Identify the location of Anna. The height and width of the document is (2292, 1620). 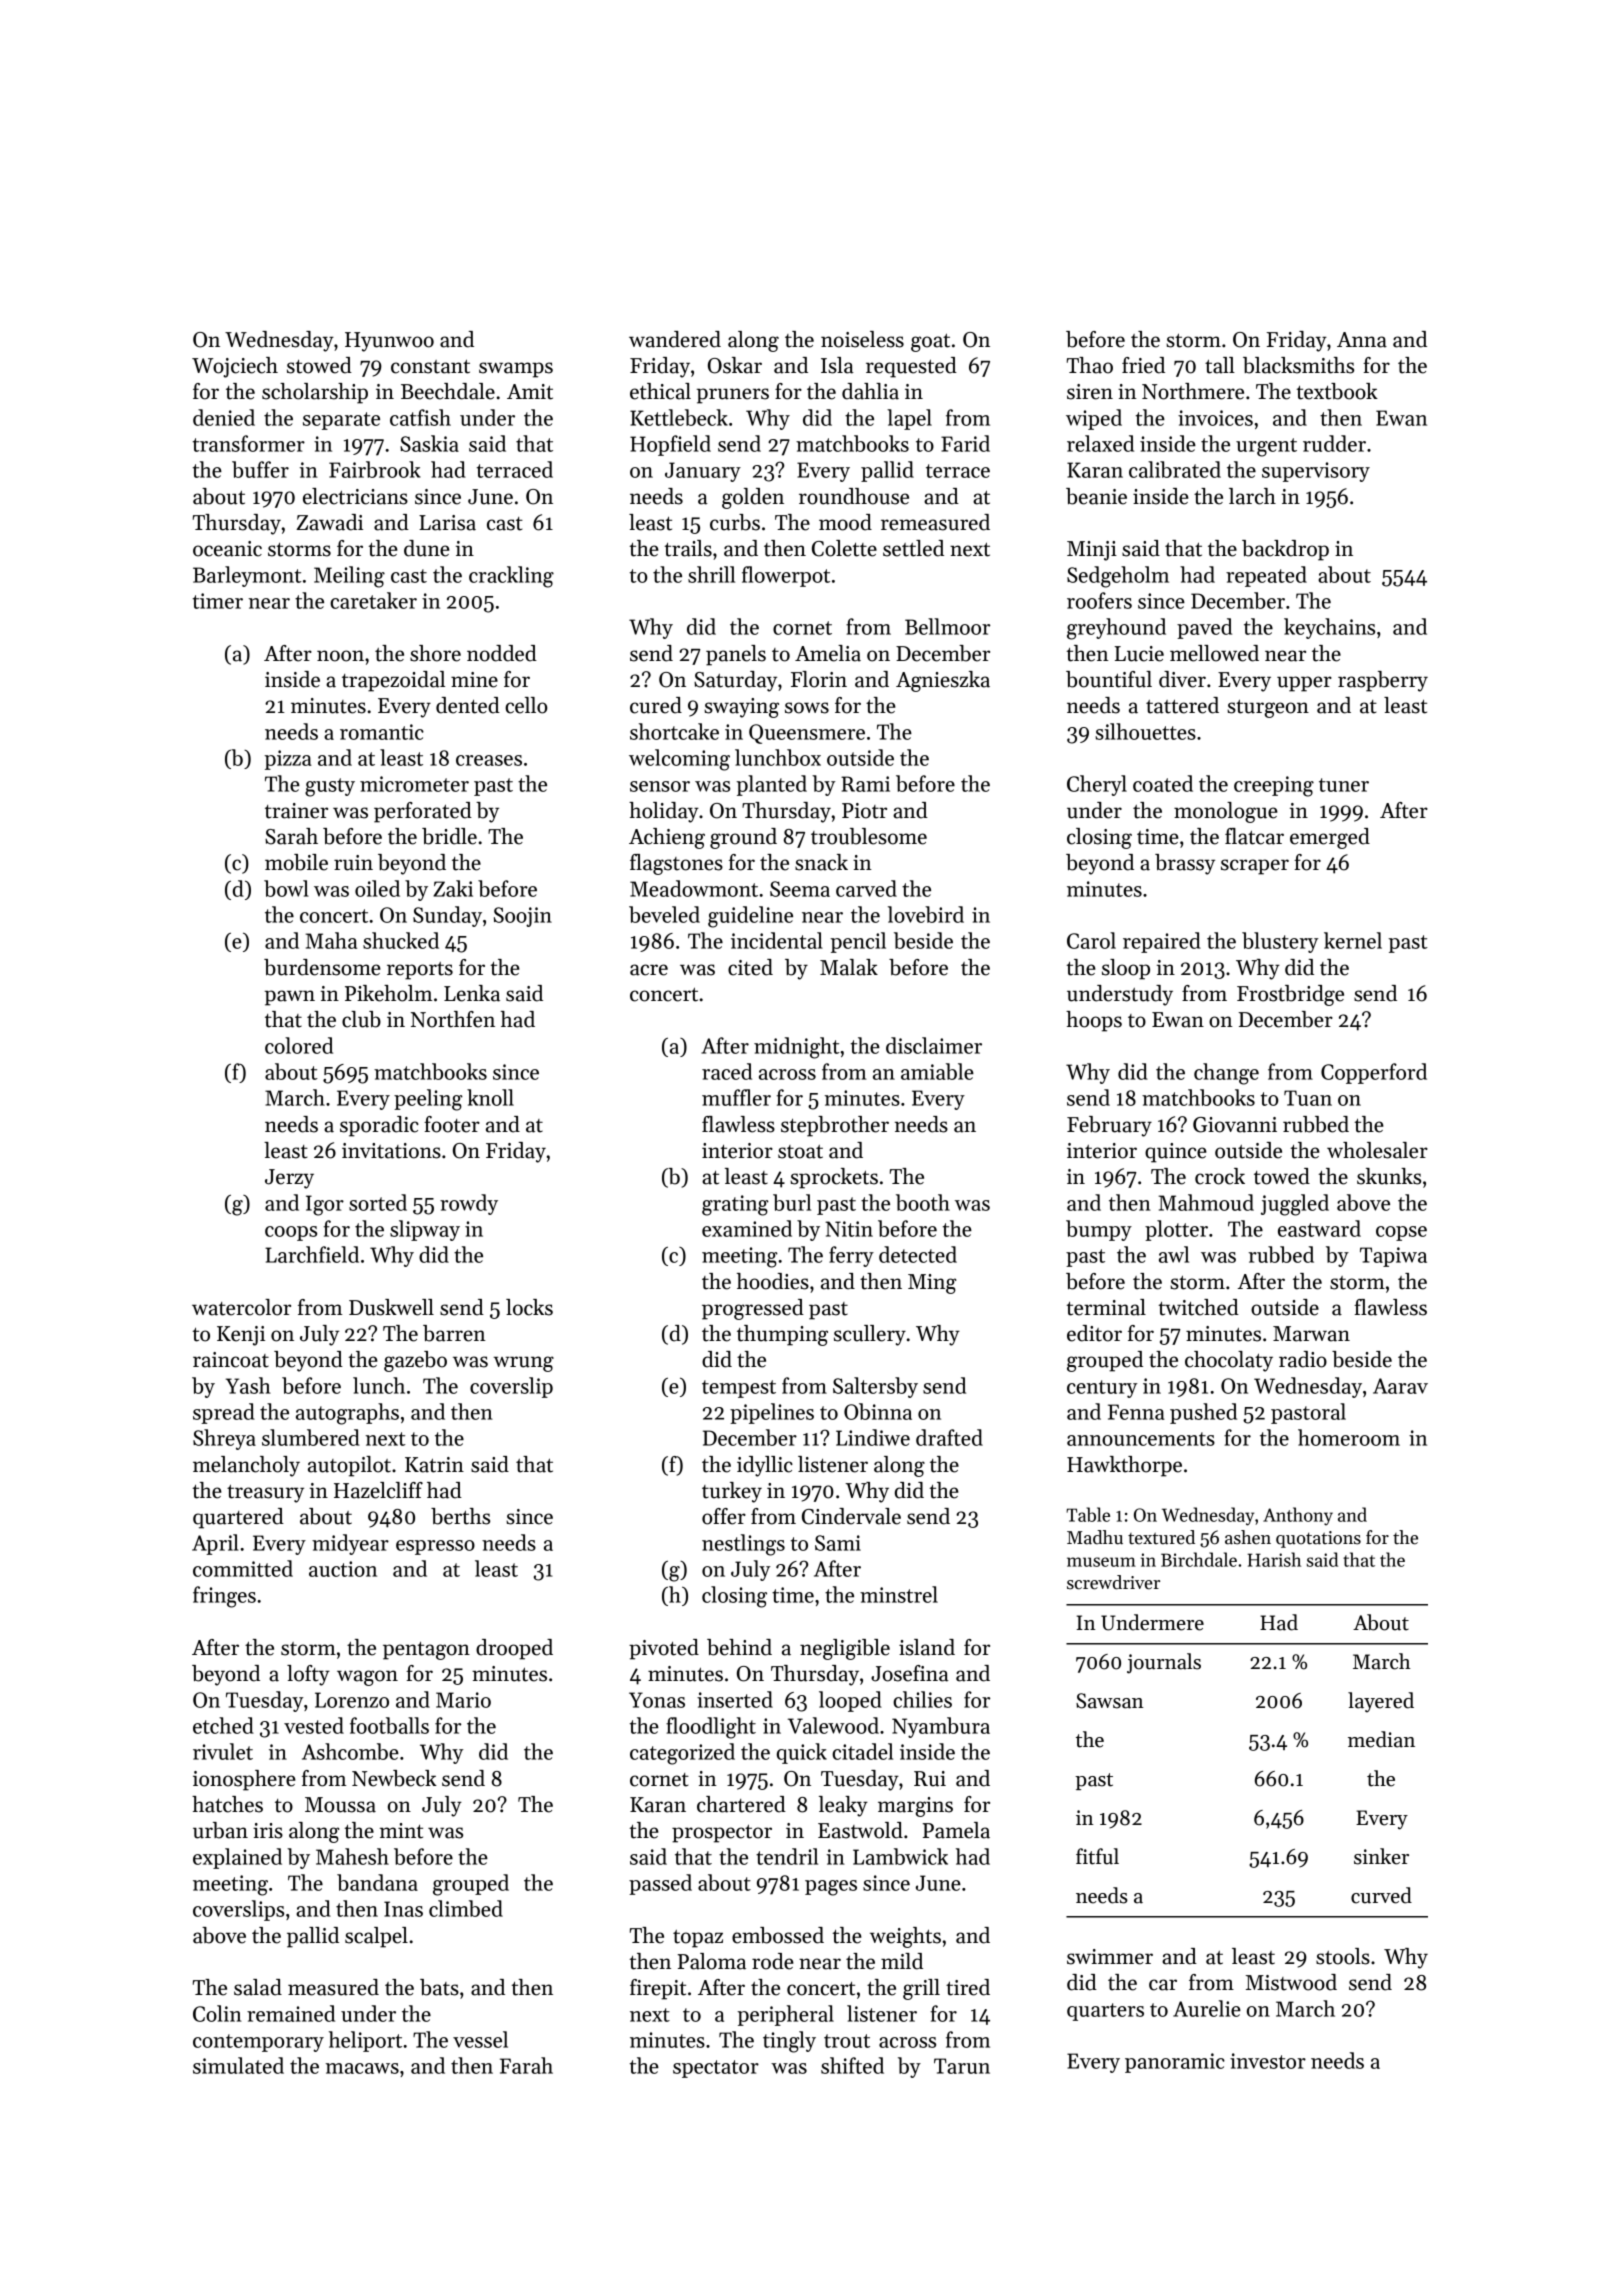
(1362, 340).
